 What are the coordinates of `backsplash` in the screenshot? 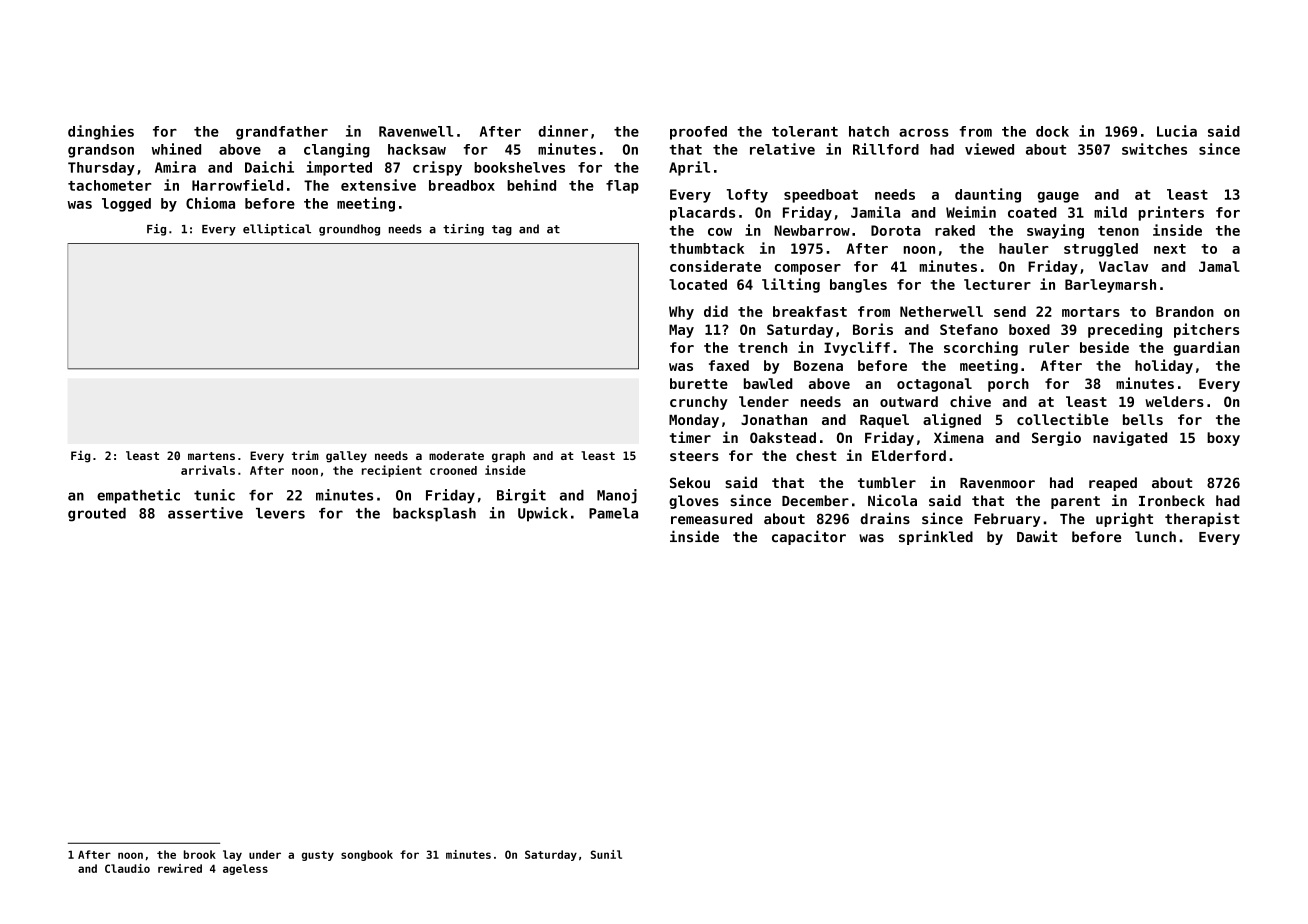 It's located at (434, 515).
